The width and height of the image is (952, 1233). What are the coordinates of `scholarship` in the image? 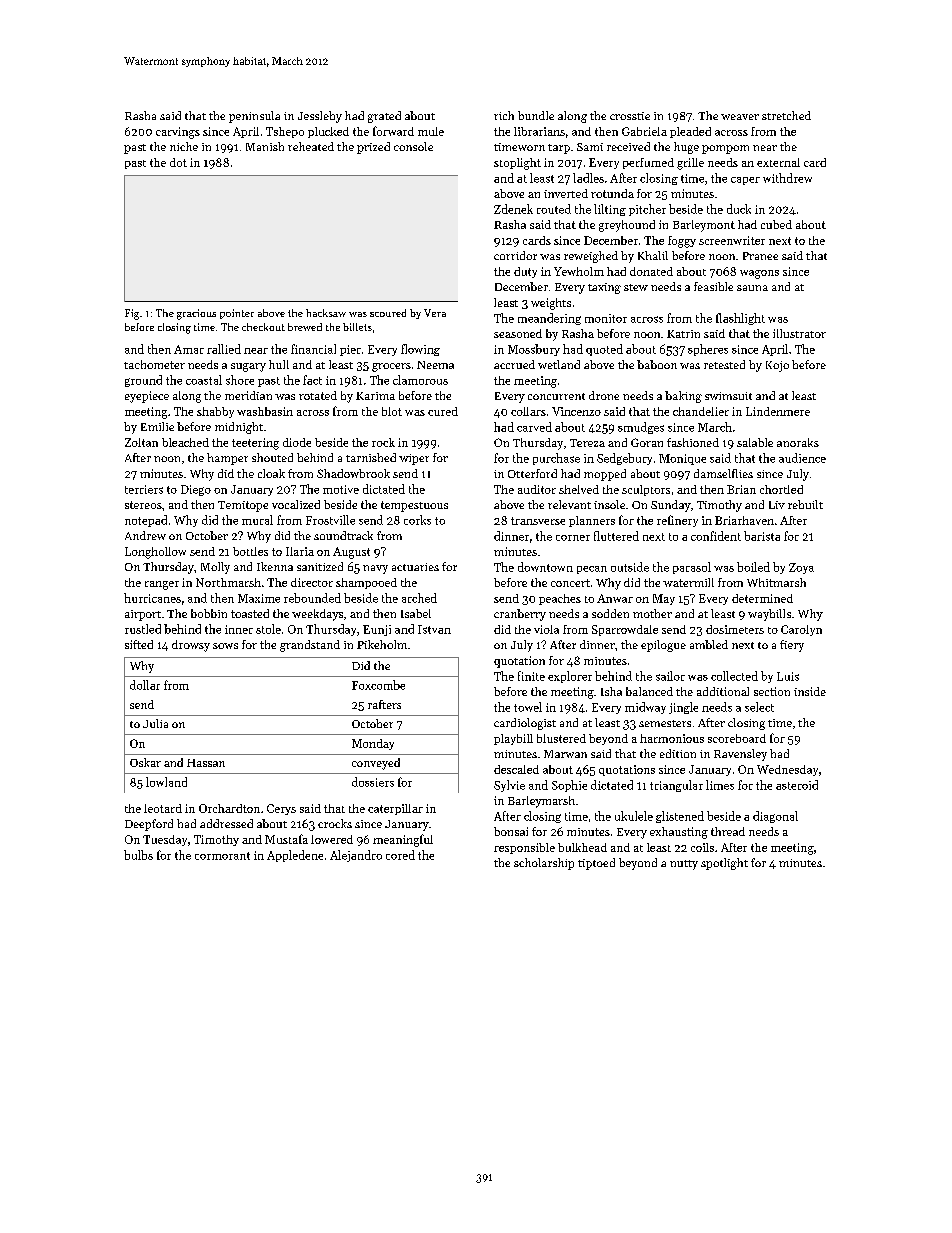 It's located at (544, 864).
